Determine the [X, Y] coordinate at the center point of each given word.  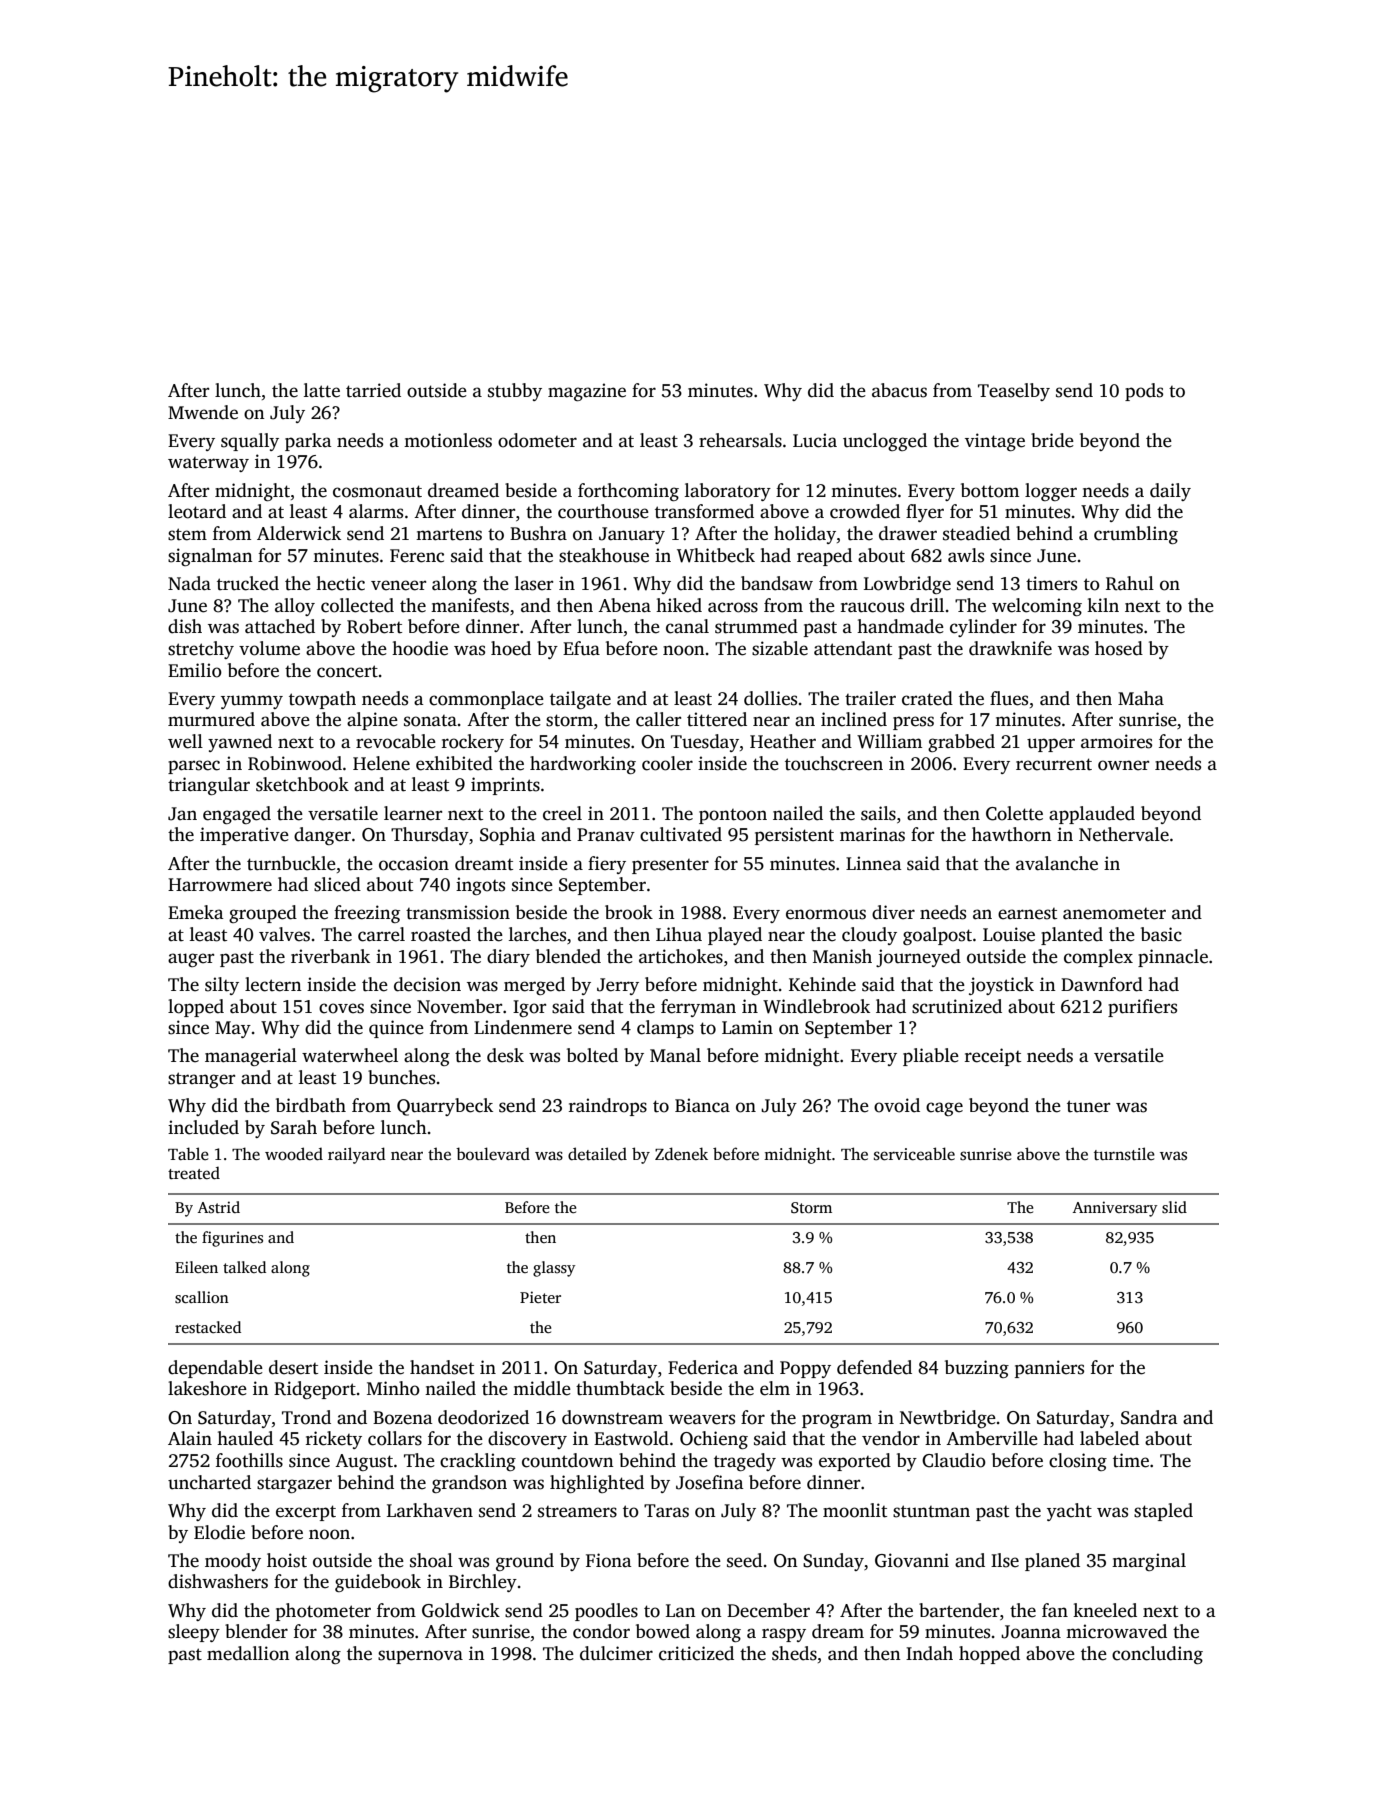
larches [537, 934]
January [632, 535]
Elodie [219, 1532]
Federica [703, 1367]
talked [244, 1267]
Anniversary [1115, 1209]
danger [322, 836]
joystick [1001, 986]
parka [308, 442]
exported [855, 1462]
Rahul [1130, 583]
